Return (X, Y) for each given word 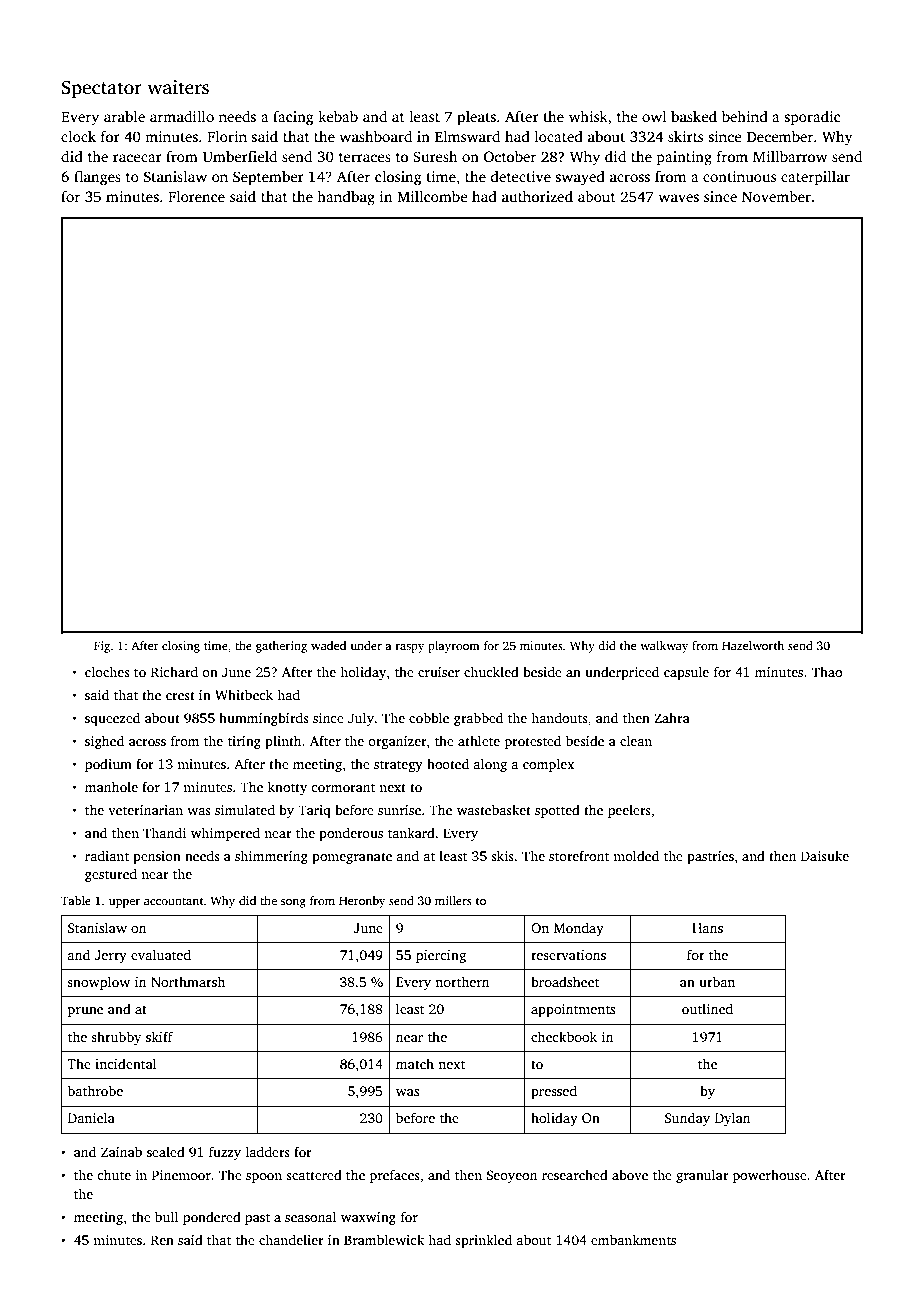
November (776, 196)
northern (462, 981)
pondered (212, 1218)
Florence (196, 196)
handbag (346, 198)
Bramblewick (384, 1239)
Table (76, 900)
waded (328, 645)
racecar (137, 158)
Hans (707, 928)
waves (679, 198)
